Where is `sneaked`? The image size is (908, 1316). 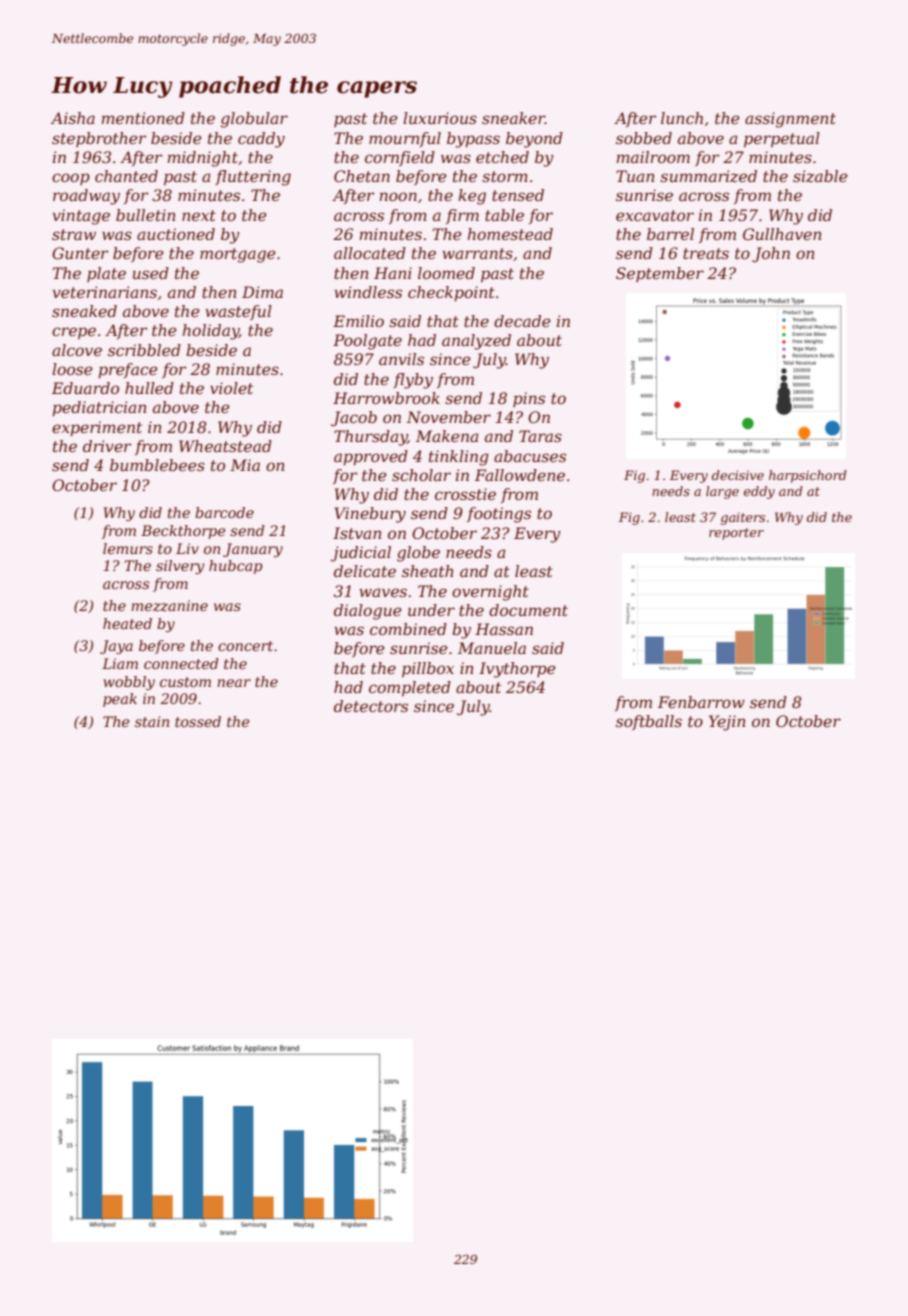 sneaked is located at coordinates (84, 311).
